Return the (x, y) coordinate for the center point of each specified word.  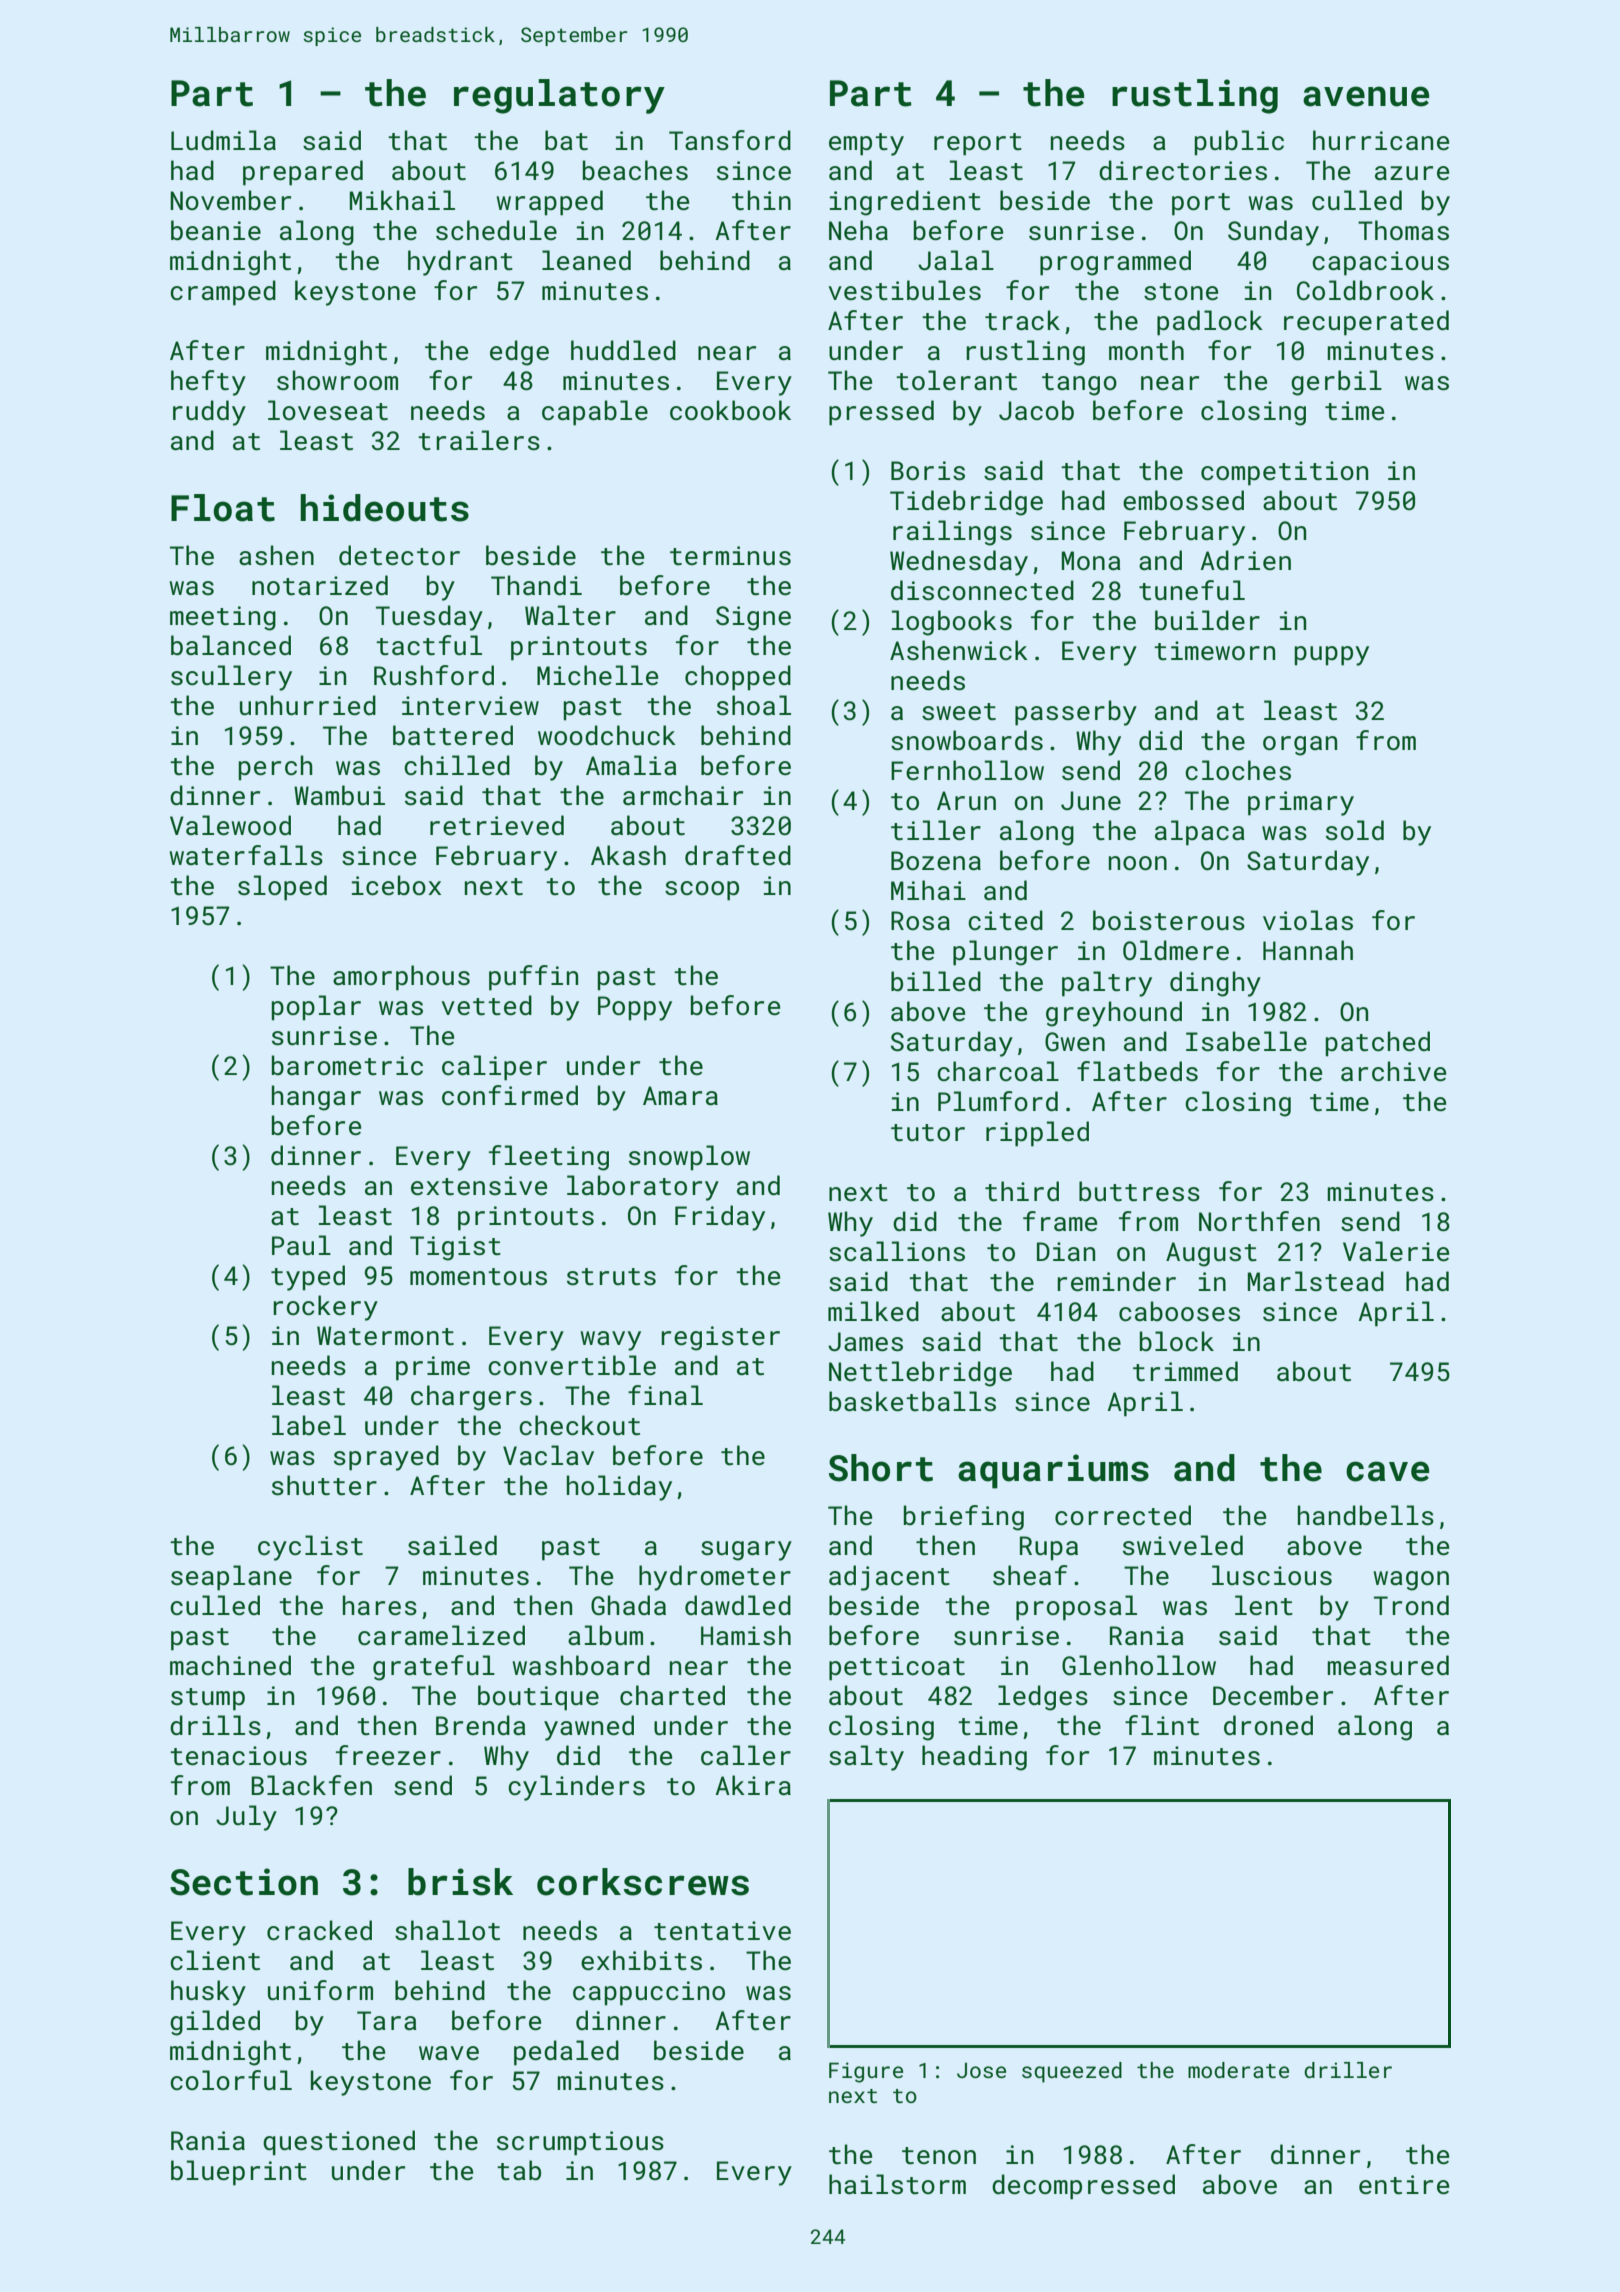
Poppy (635, 1008)
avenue (1366, 96)
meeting (223, 618)
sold (1355, 830)
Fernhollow (967, 770)
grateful (434, 1668)
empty (866, 144)
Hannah (1308, 950)
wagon (1411, 1581)
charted (672, 1695)
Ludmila (223, 140)
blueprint (239, 2173)
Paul (301, 1245)
